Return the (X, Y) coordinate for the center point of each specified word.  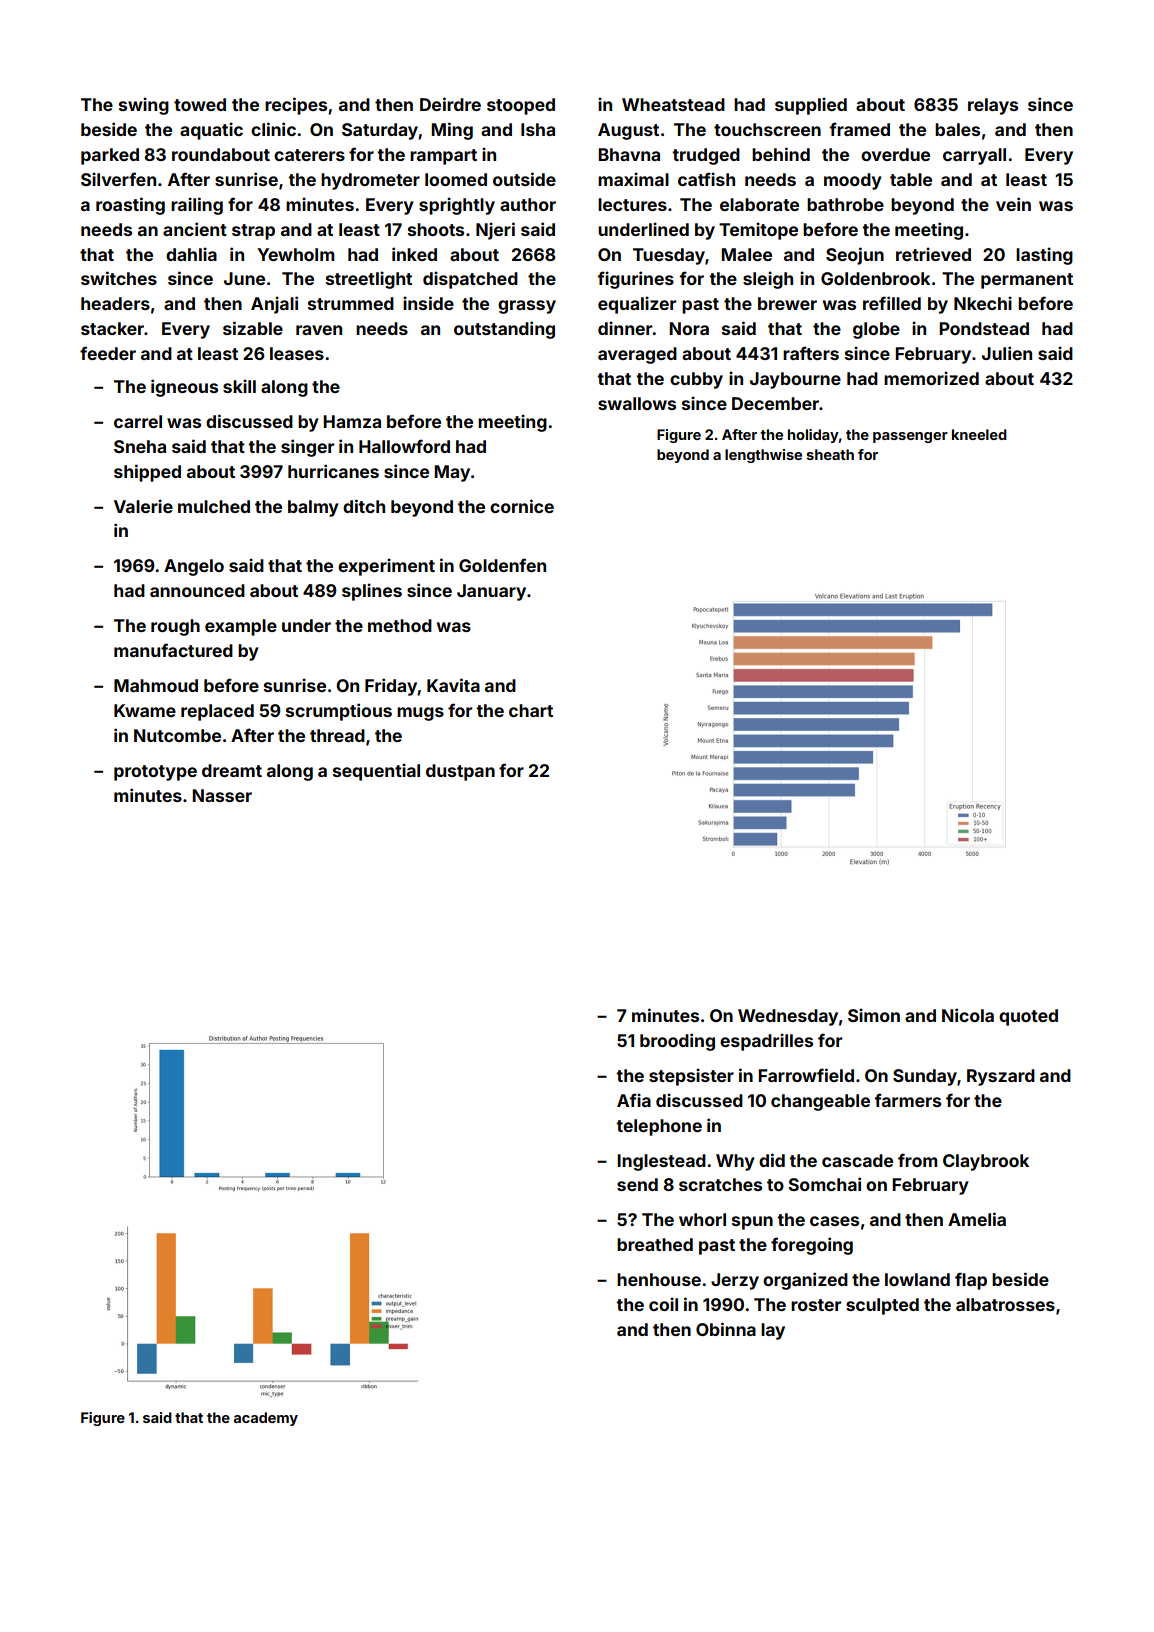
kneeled (979, 434)
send (637, 1184)
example (241, 627)
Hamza (352, 421)
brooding (677, 1042)
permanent (1027, 281)
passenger (910, 437)
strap (253, 232)
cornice (522, 506)
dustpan (460, 772)
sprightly (457, 206)
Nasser (222, 795)
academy (266, 1419)
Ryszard (1001, 1077)
